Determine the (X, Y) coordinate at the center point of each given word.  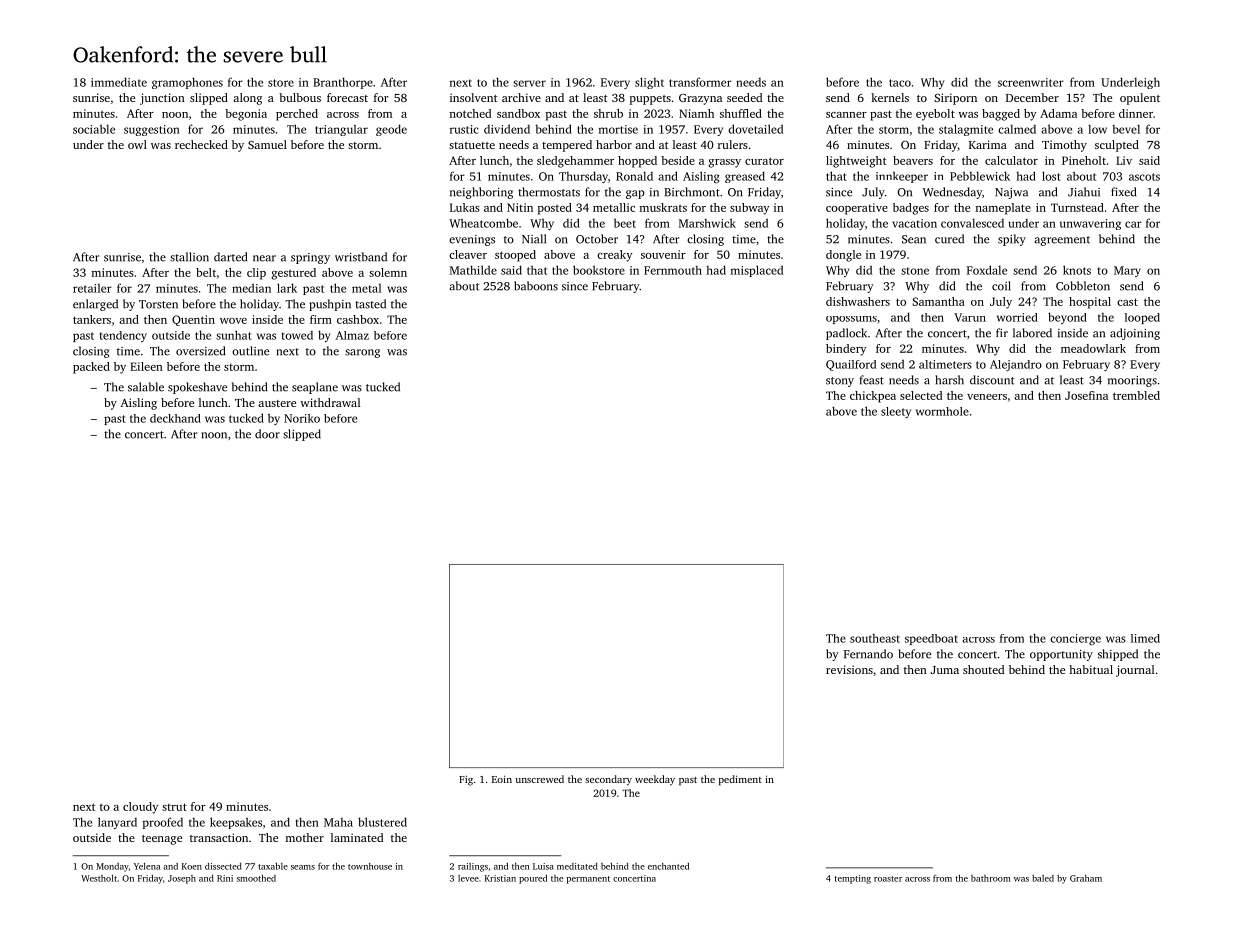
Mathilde (473, 270)
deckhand (175, 418)
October (597, 239)
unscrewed (540, 779)
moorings (1132, 381)
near (264, 258)
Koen (192, 866)
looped (1142, 318)
